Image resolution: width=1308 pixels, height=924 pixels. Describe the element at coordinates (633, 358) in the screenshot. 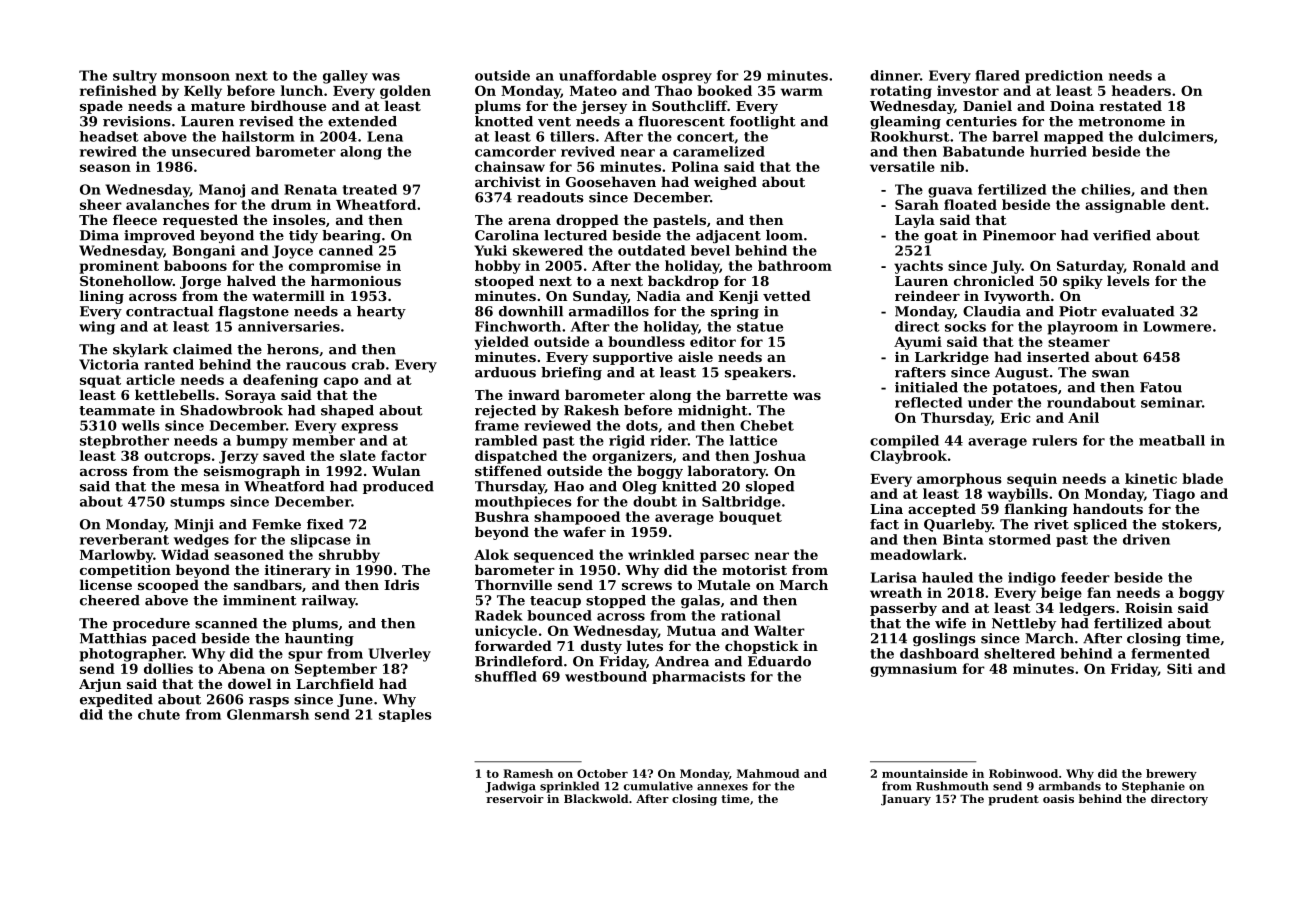

I see `supportive` at that location.
